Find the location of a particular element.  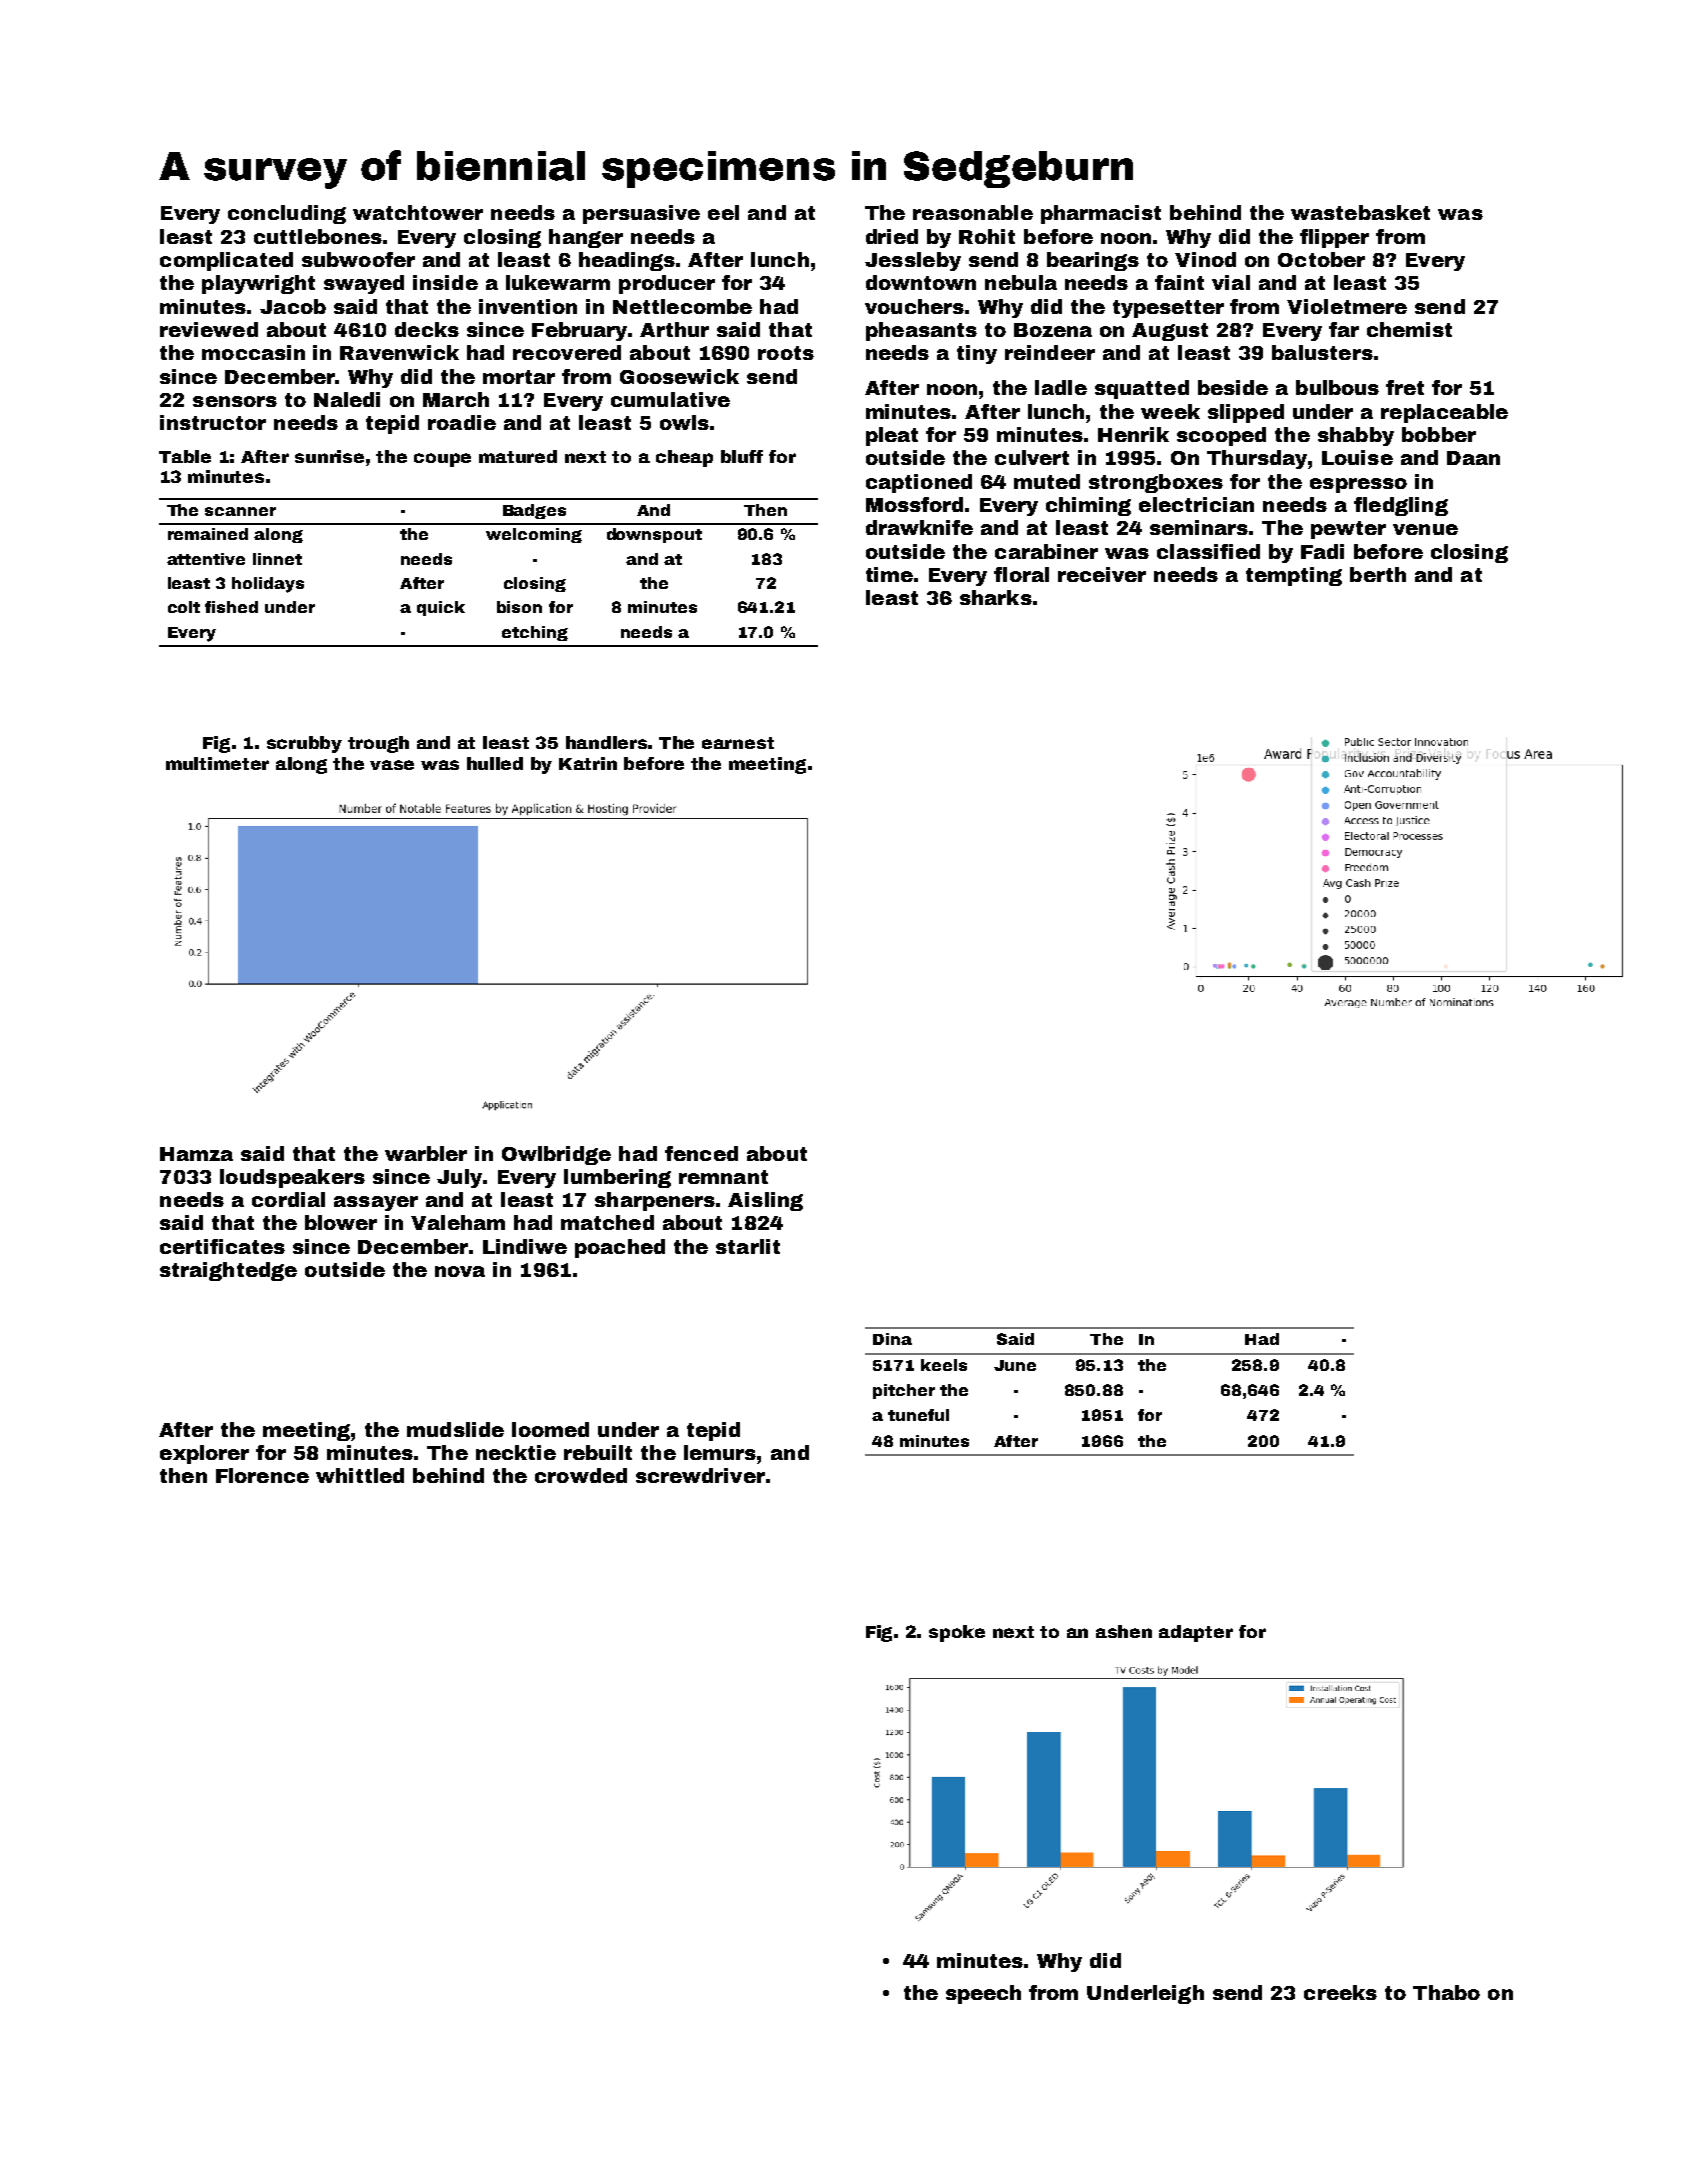

pharmacist is located at coordinates (1101, 214).
